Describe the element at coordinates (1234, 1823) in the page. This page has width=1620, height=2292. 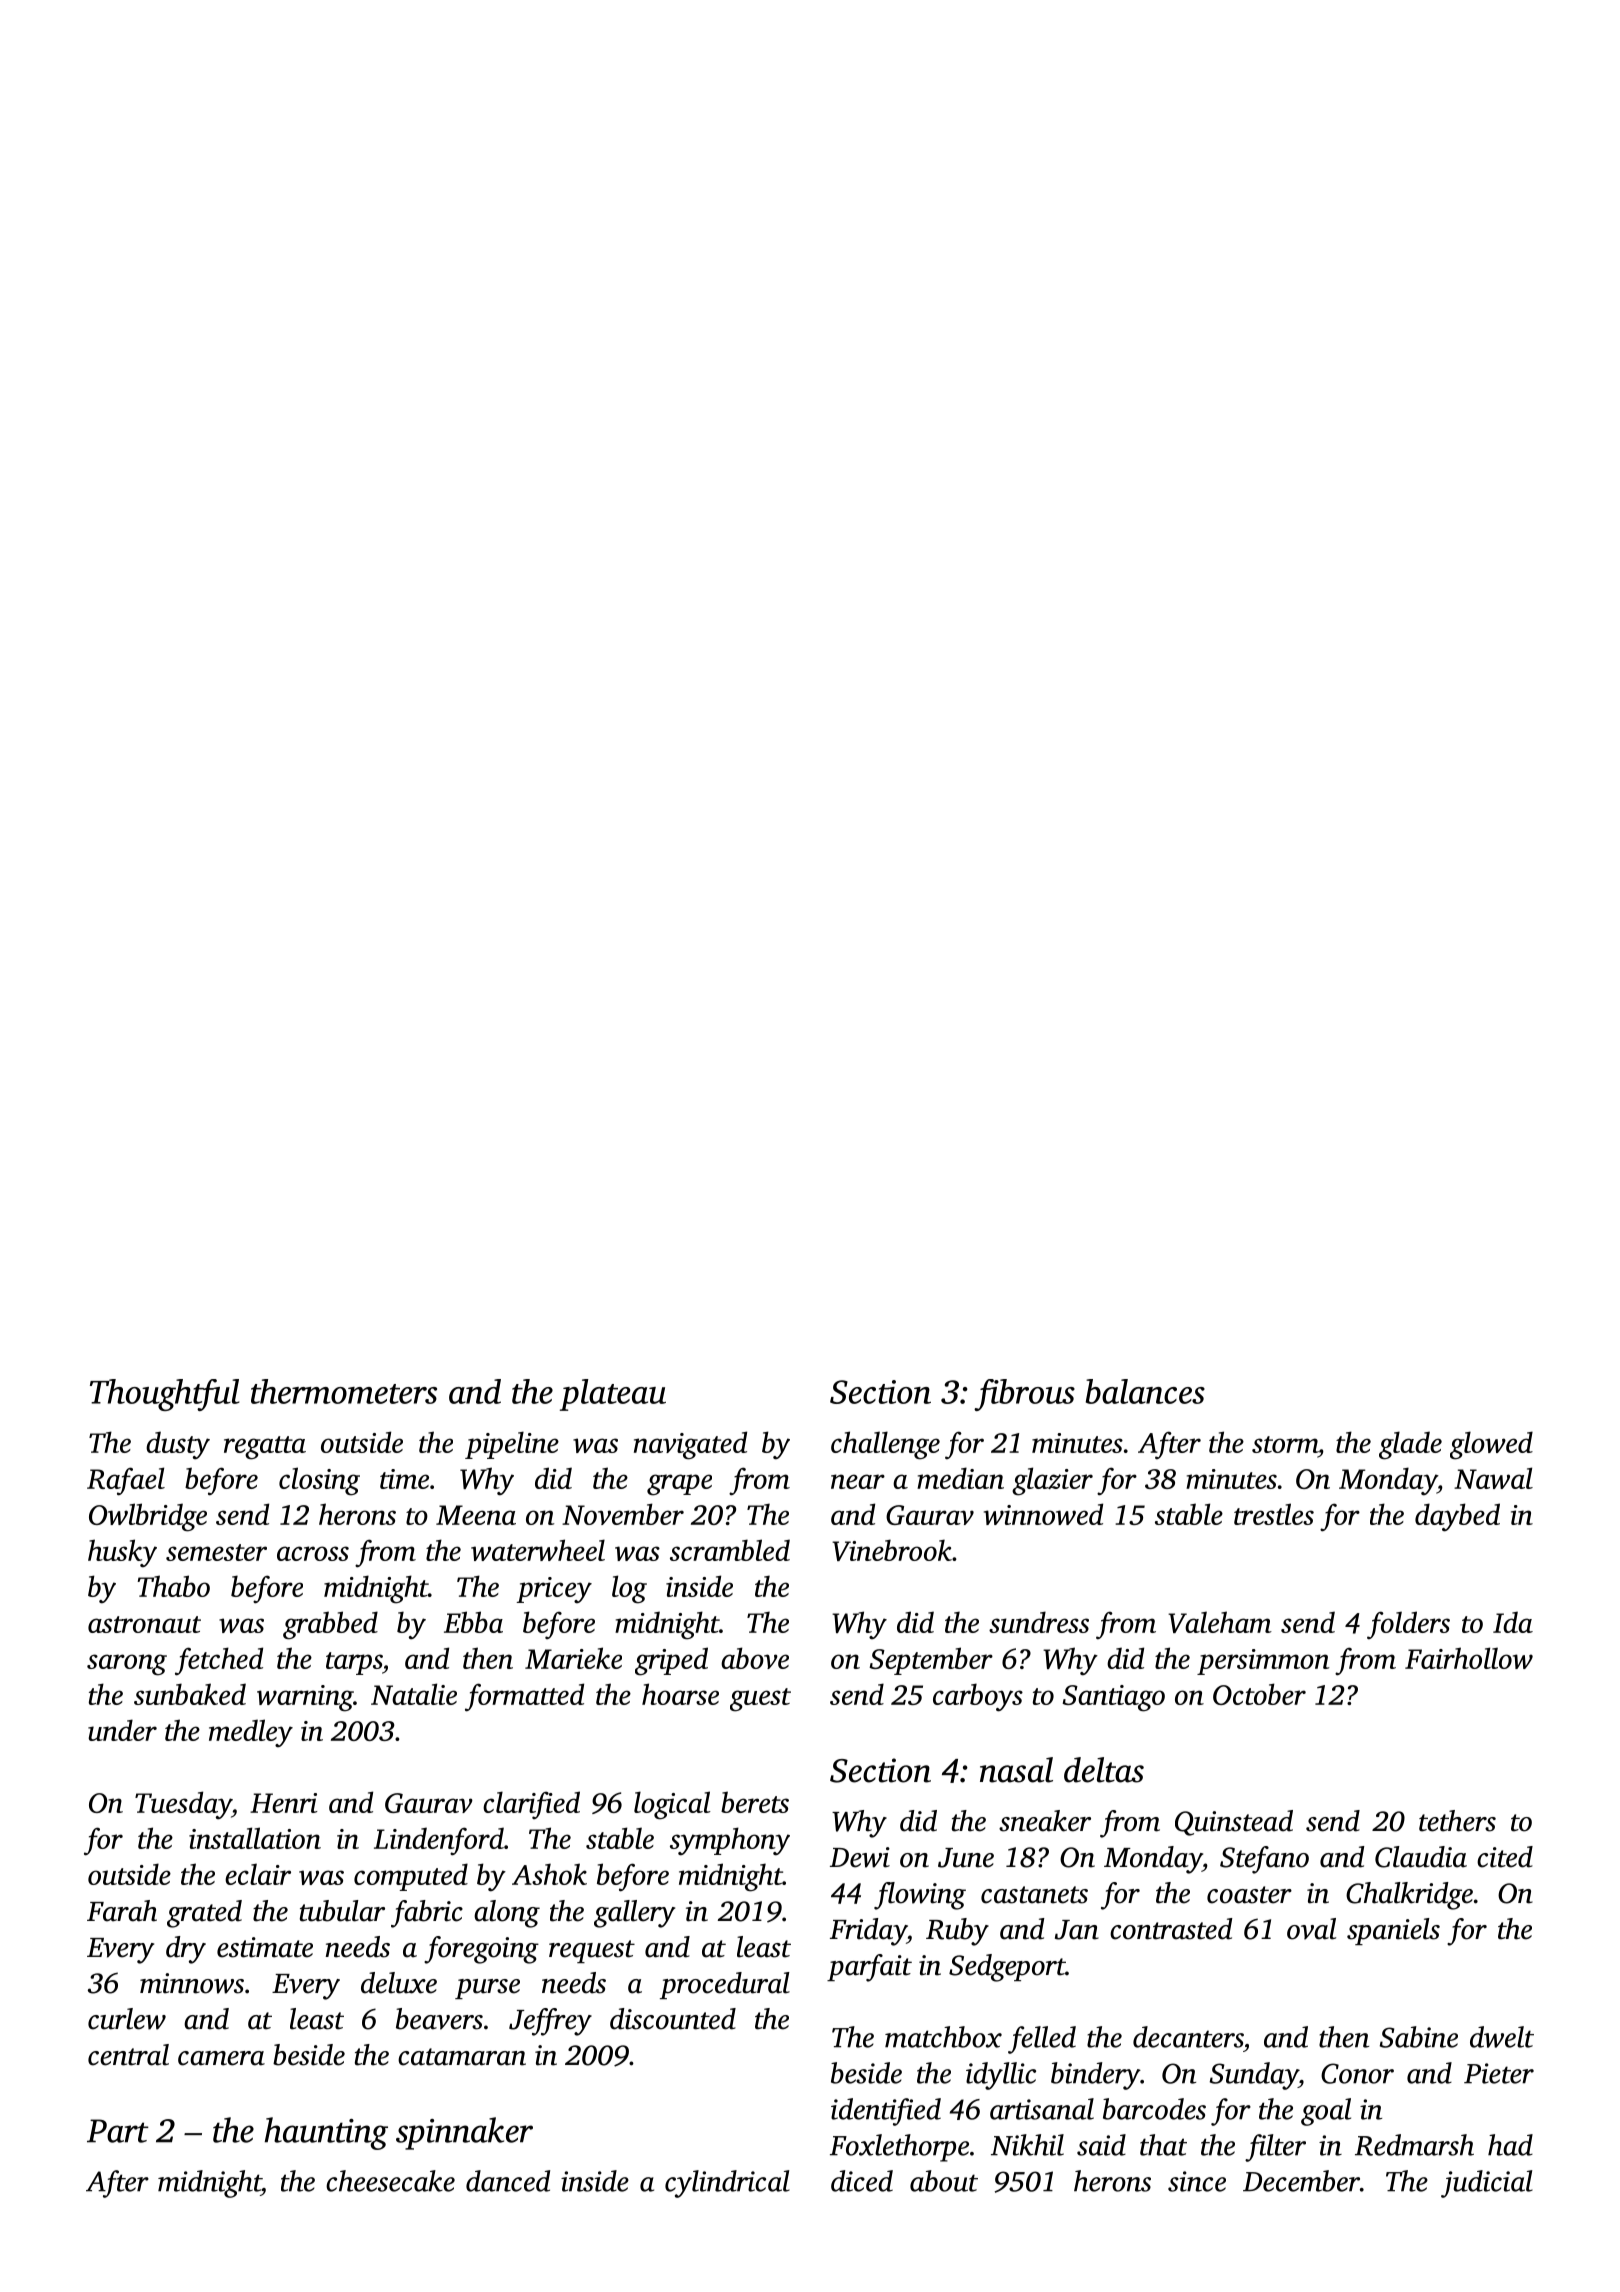
I see `Quinstead` at that location.
